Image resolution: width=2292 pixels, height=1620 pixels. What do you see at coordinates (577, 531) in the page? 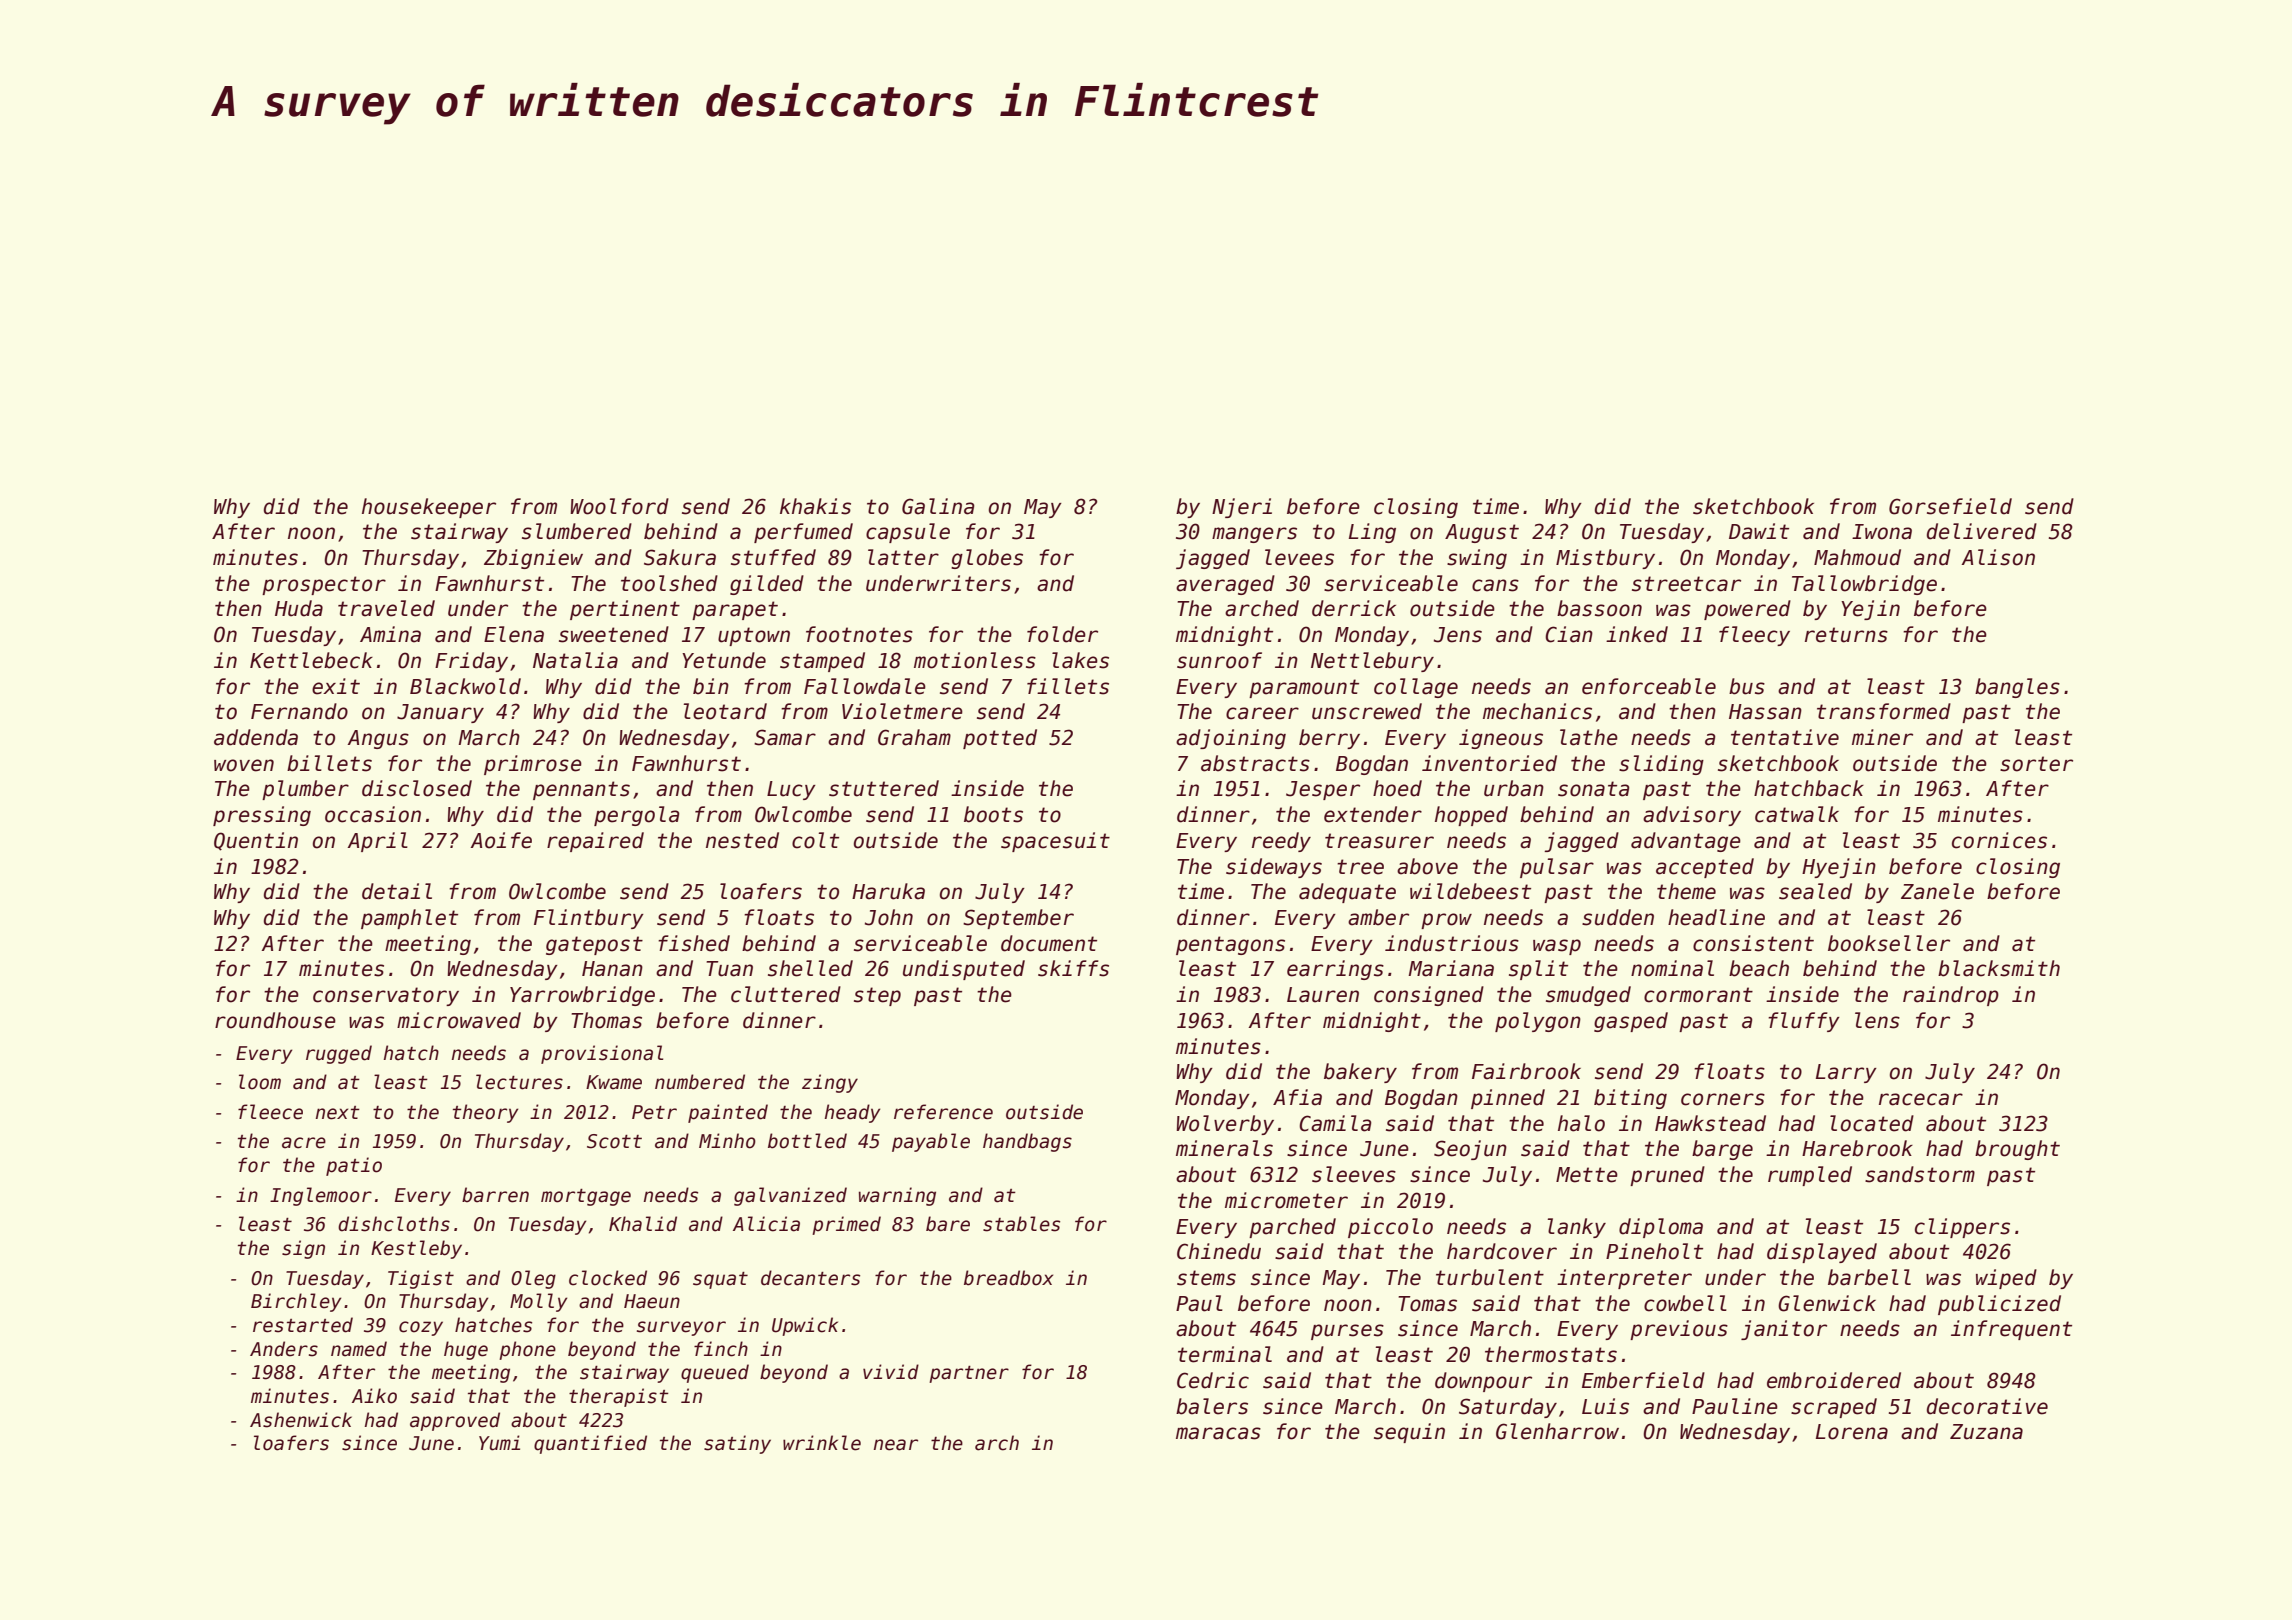
I see `slumbered` at bounding box center [577, 531].
